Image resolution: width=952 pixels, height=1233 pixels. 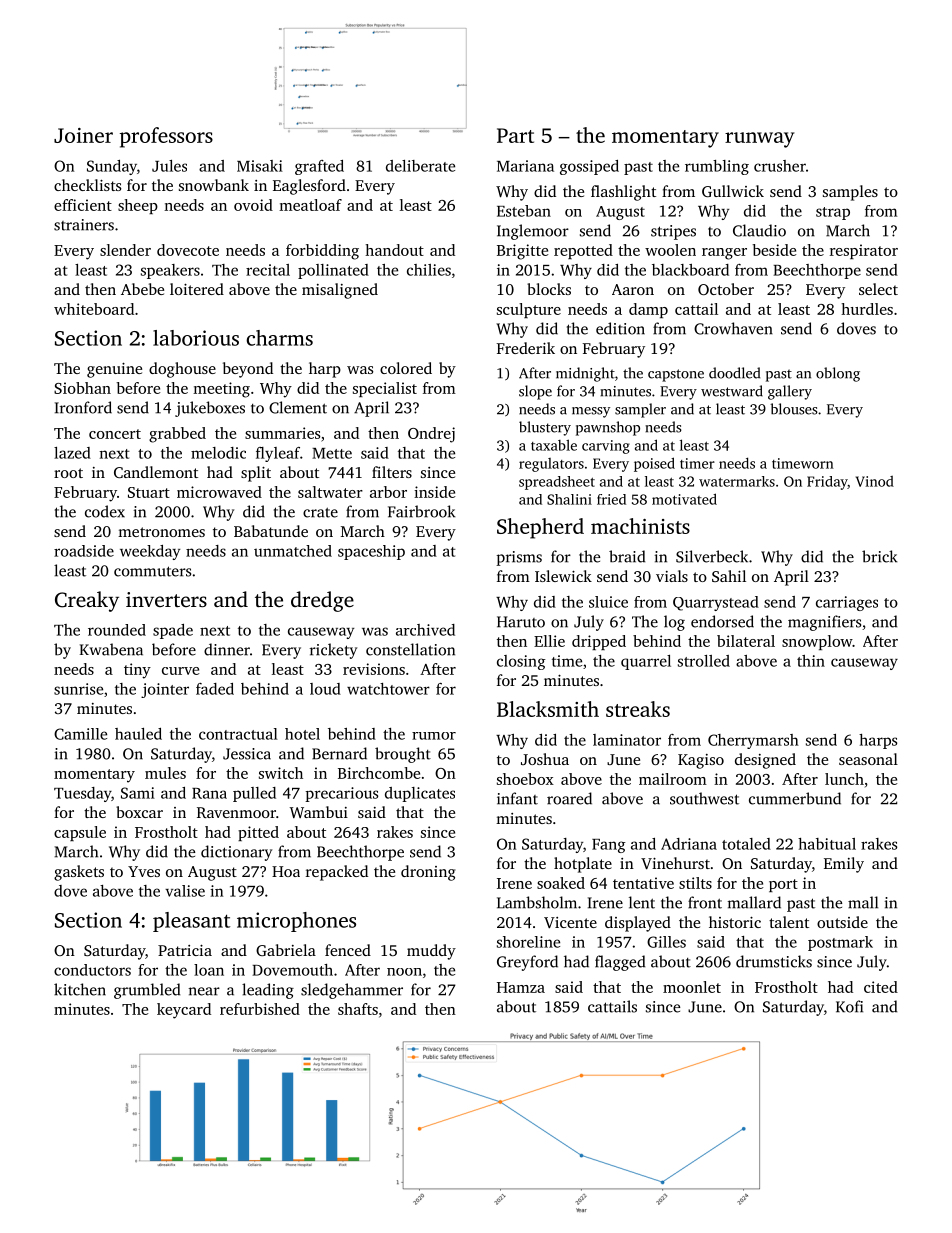 I want to click on Creaky, so click(x=87, y=601).
